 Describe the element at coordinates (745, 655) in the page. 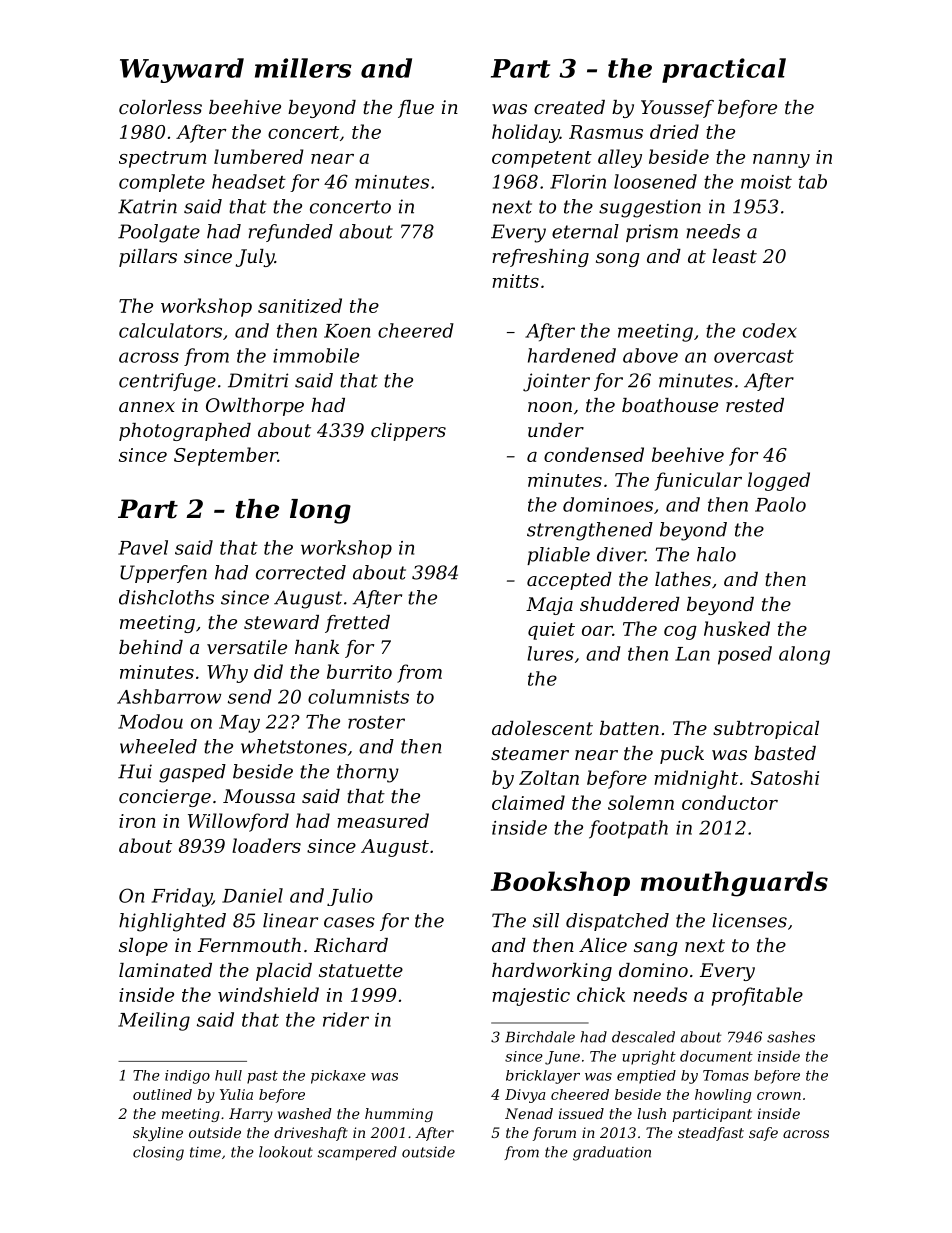

I see `posed` at that location.
